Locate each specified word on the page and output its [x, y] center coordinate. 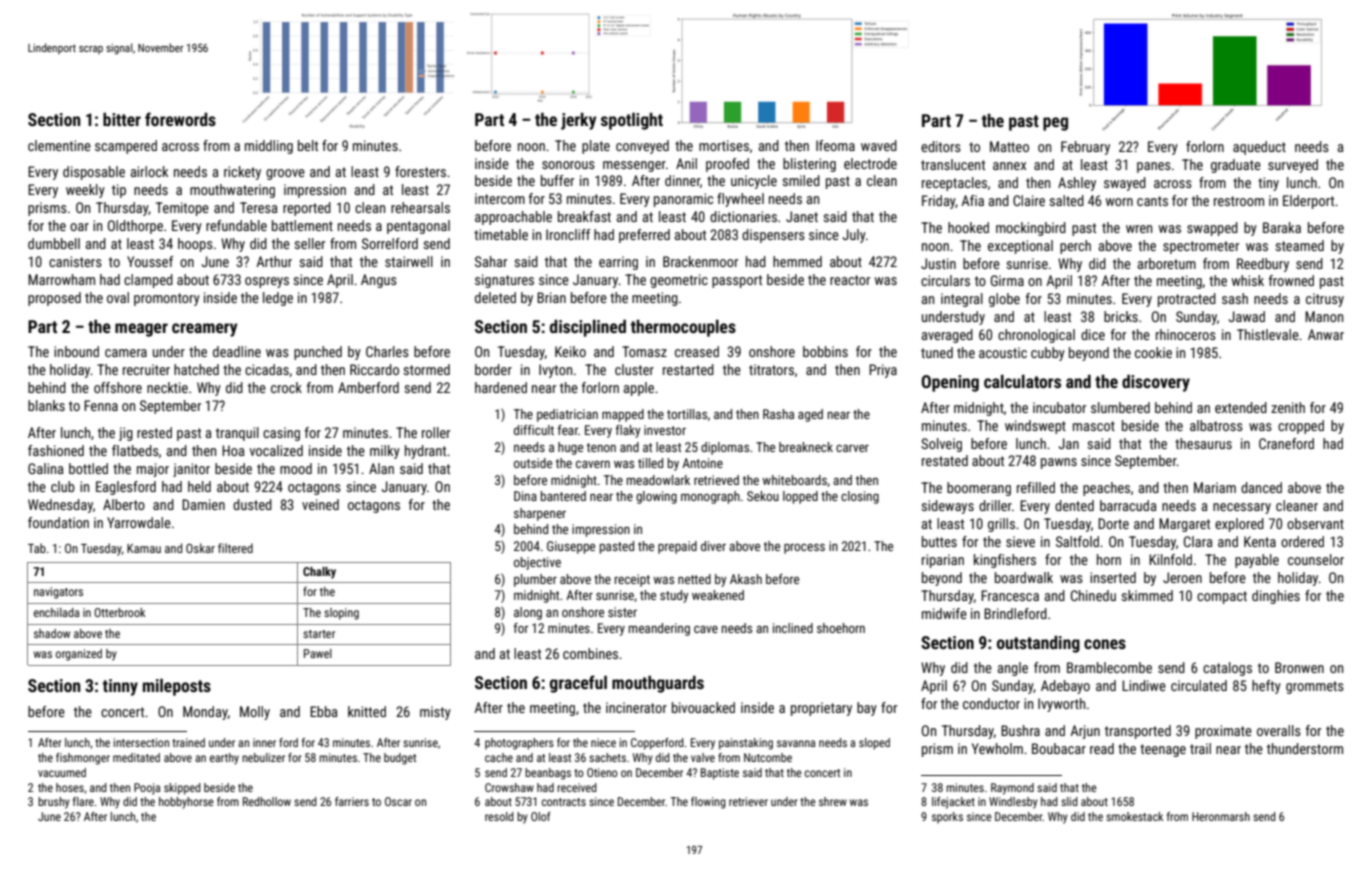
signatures [504, 281]
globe [1004, 300]
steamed [1300, 245]
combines [590, 653]
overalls [1279, 730]
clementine [59, 145]
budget [400, 759]
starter [319, 634]
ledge [278, 299]
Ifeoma [835, 145]
